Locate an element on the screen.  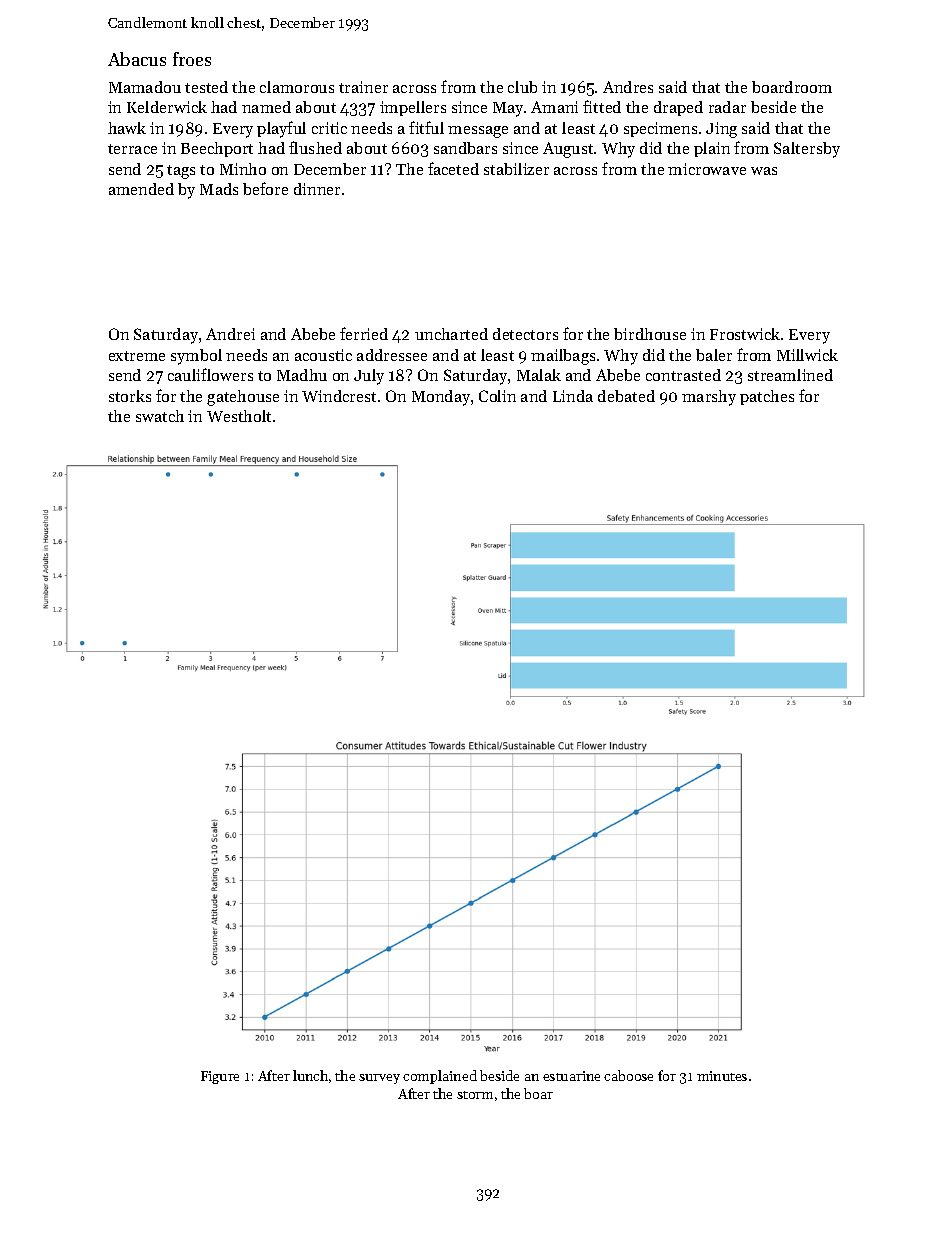
debated is located at coordinates (626, 396).
